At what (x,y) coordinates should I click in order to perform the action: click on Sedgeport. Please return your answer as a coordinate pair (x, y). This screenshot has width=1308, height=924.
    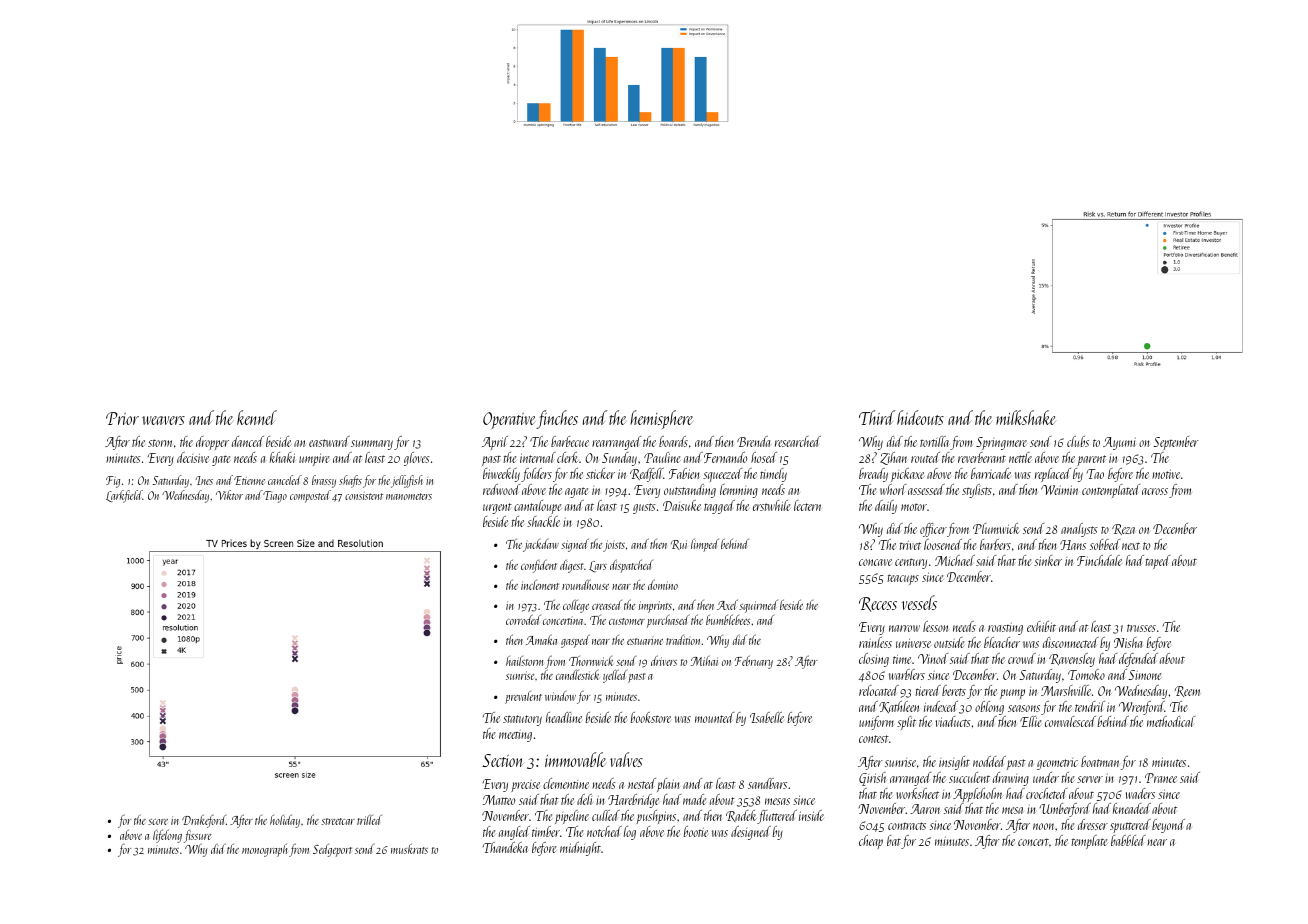
    Looking at the image, I should click on (332, 850).
